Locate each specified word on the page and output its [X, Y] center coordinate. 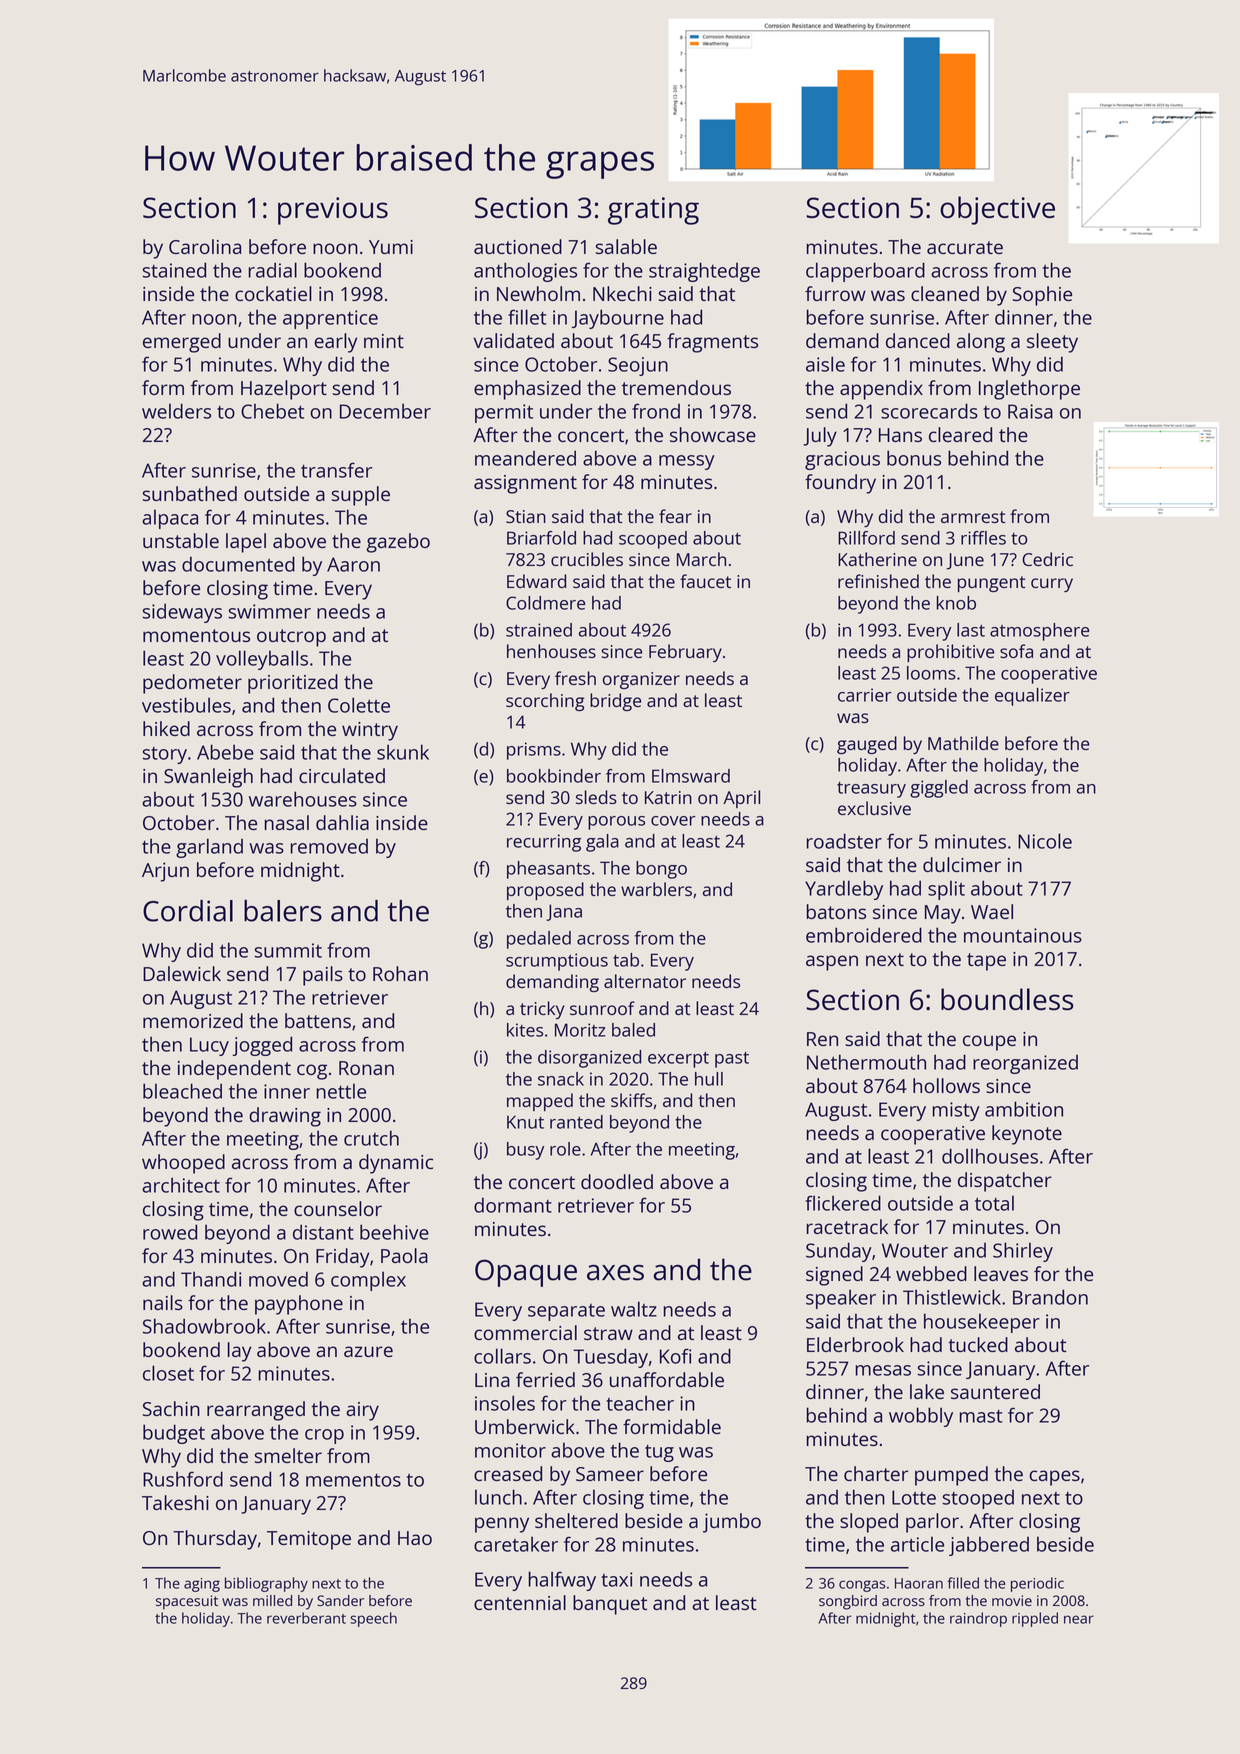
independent [234, 1070]
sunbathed [190, 493]
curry [1052, 585]
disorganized [589, 1059]
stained [174, 270]
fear [675, 516]
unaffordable [667, 1379]
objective [997, 210]
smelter [288, 1455]
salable [626, 246]
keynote [1027, 1135]
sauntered [995, 1391]
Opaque [526, 1273]
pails [323, 976]
